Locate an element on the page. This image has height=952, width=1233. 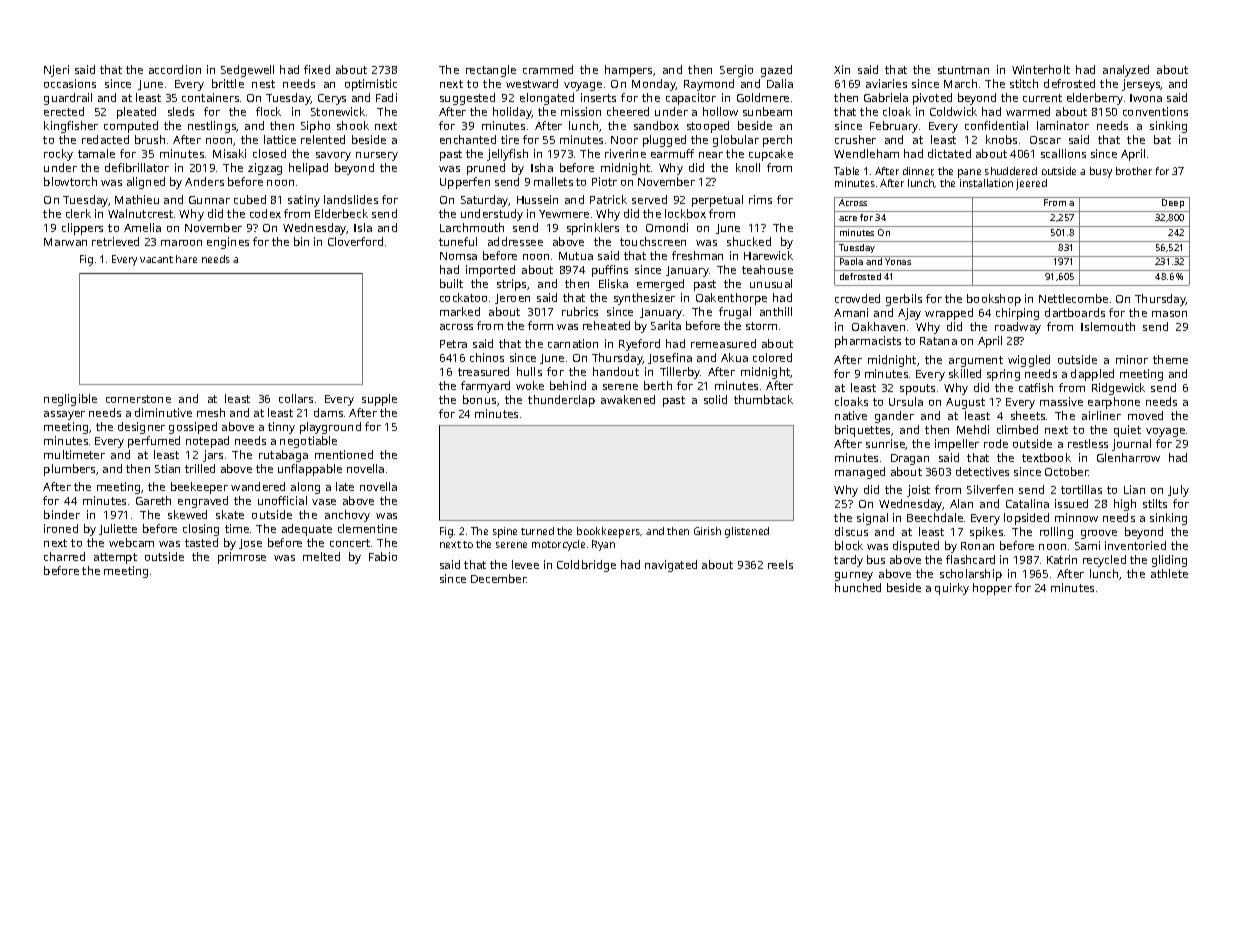
marked is located at coordinates (460, 311).
